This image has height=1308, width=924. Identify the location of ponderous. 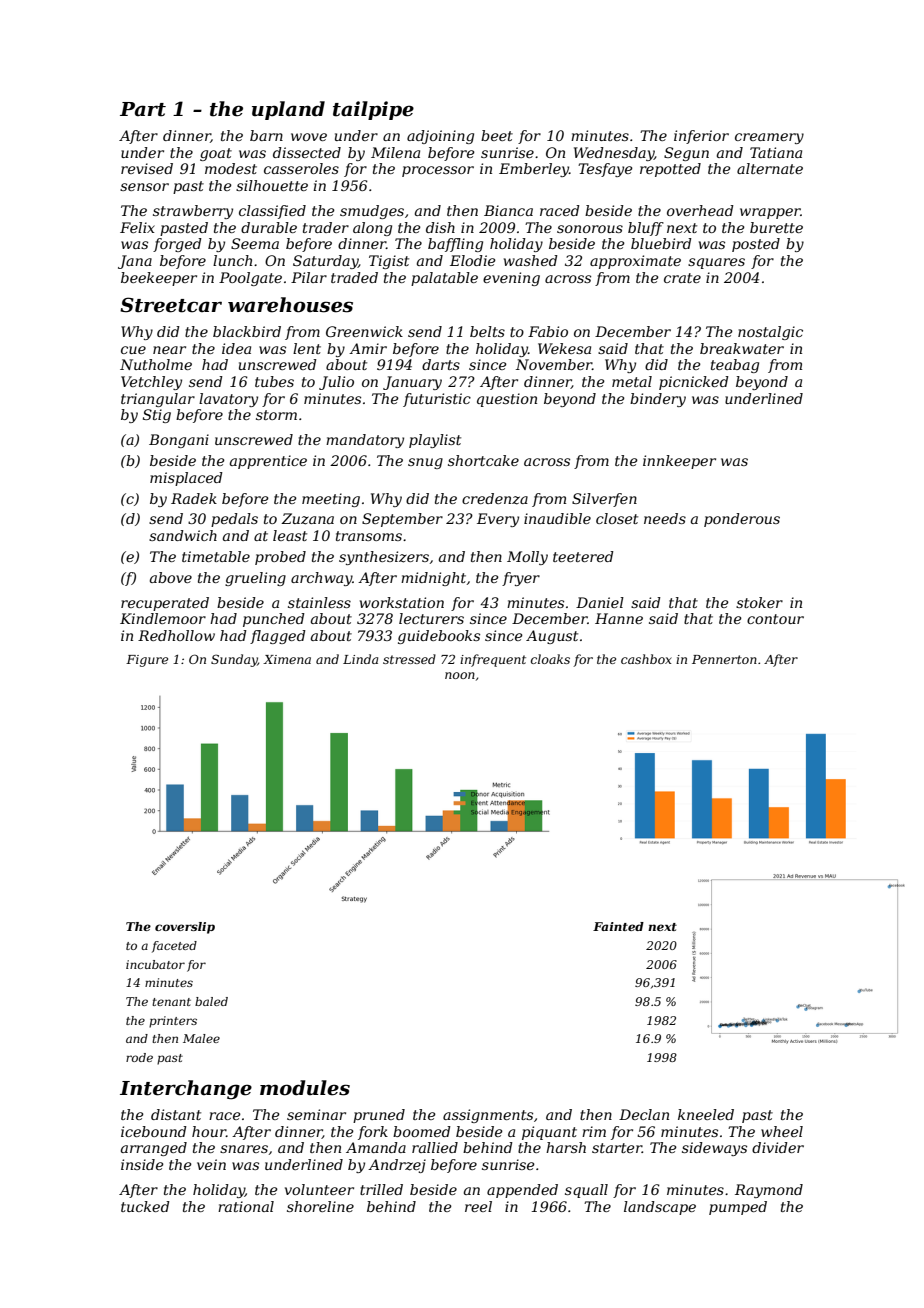
(742, 520).
